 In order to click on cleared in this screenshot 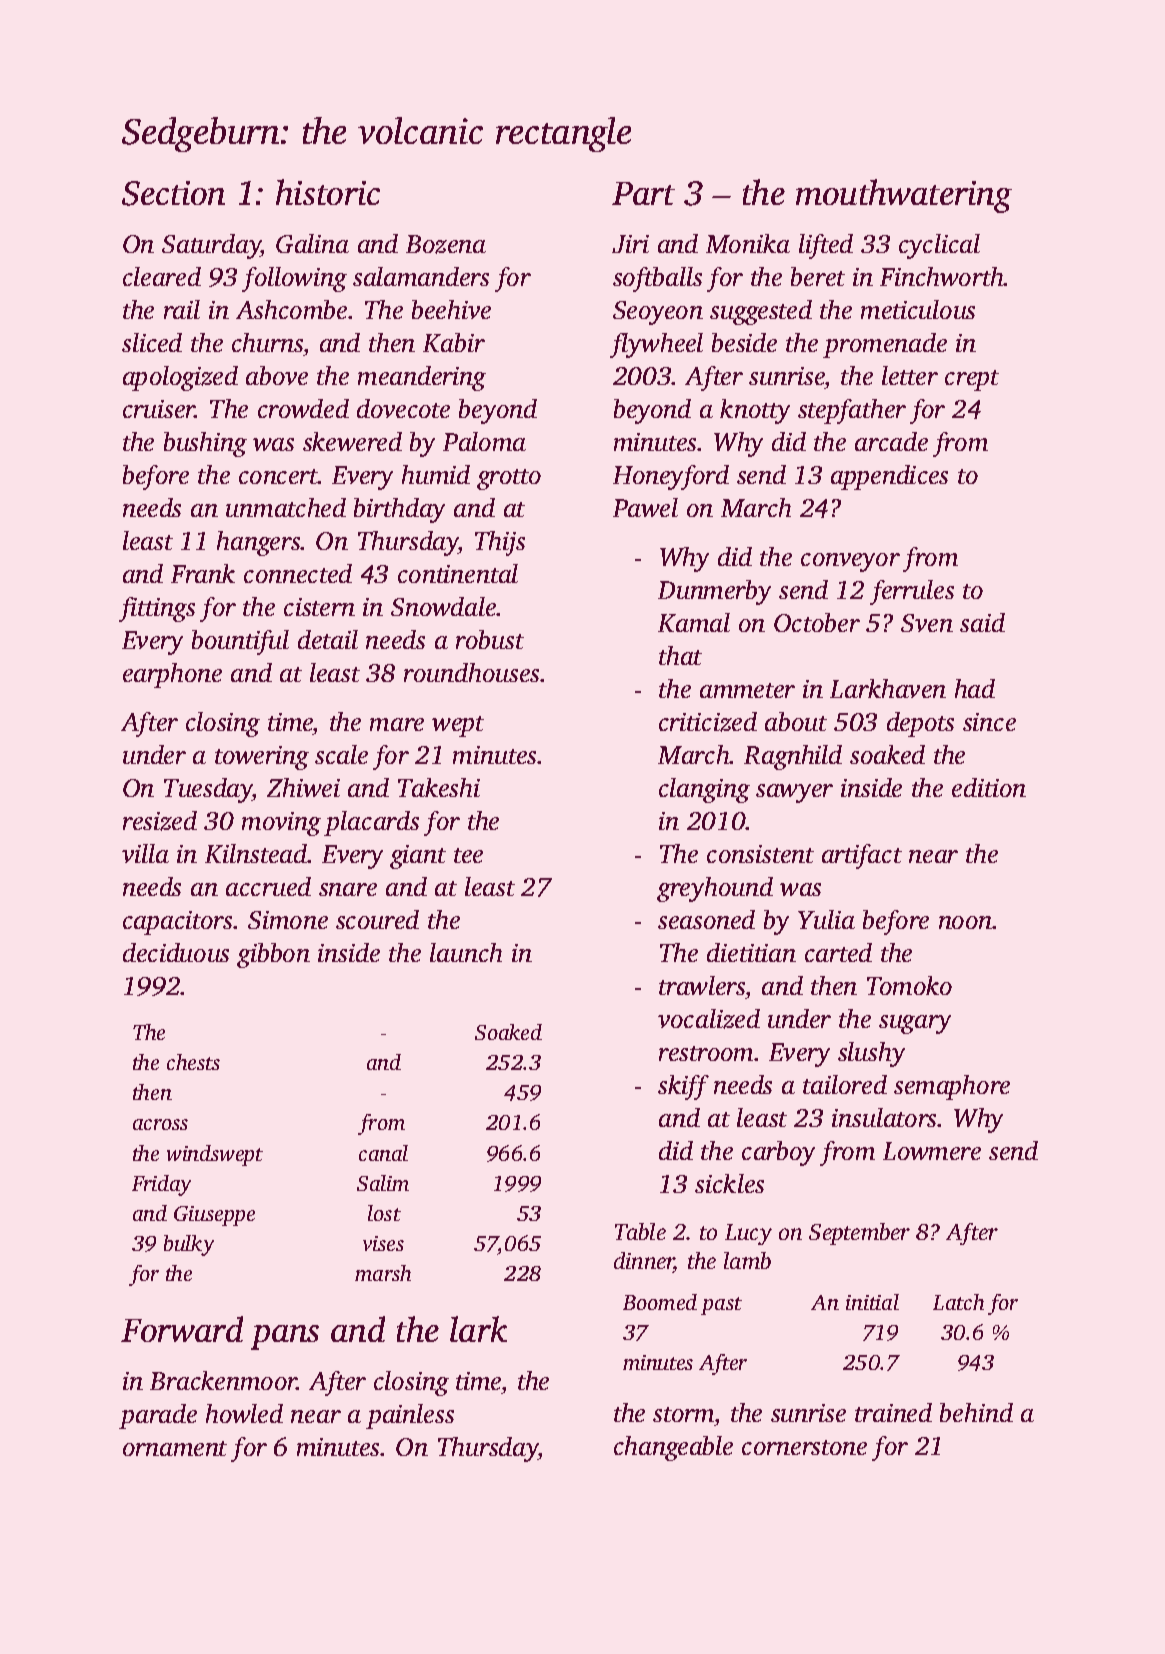, I will do `click(162, 276)`.
